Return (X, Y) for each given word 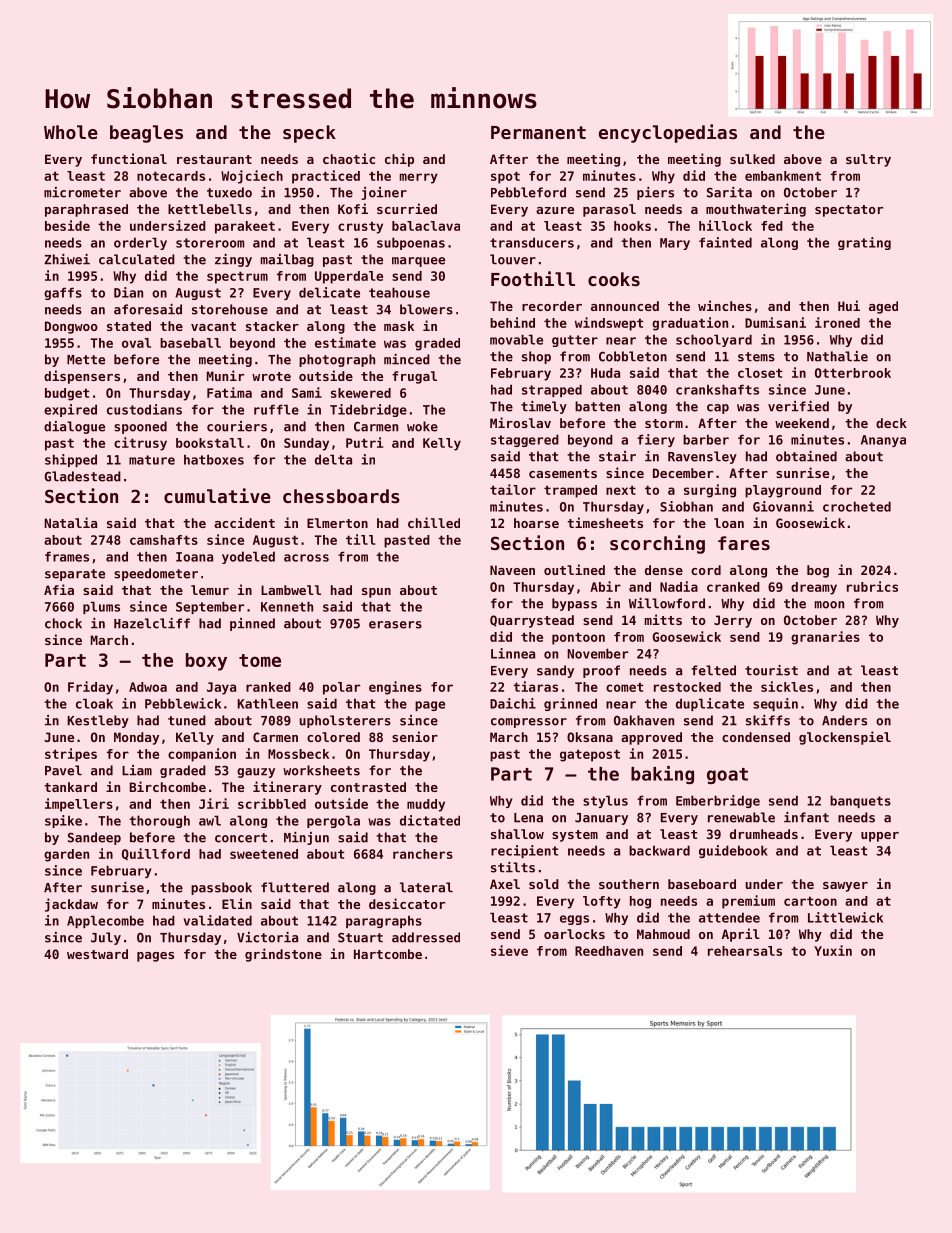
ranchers (423, 854)
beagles (146, 134)
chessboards (341, 496)
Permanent (538, 132)
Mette (86, 360)
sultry (868, 160)
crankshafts (717, 389)
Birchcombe (168, 786)
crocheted (857, 506)
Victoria (267, 937)
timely (544, 407)
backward (659, 850)
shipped (71, 460)
